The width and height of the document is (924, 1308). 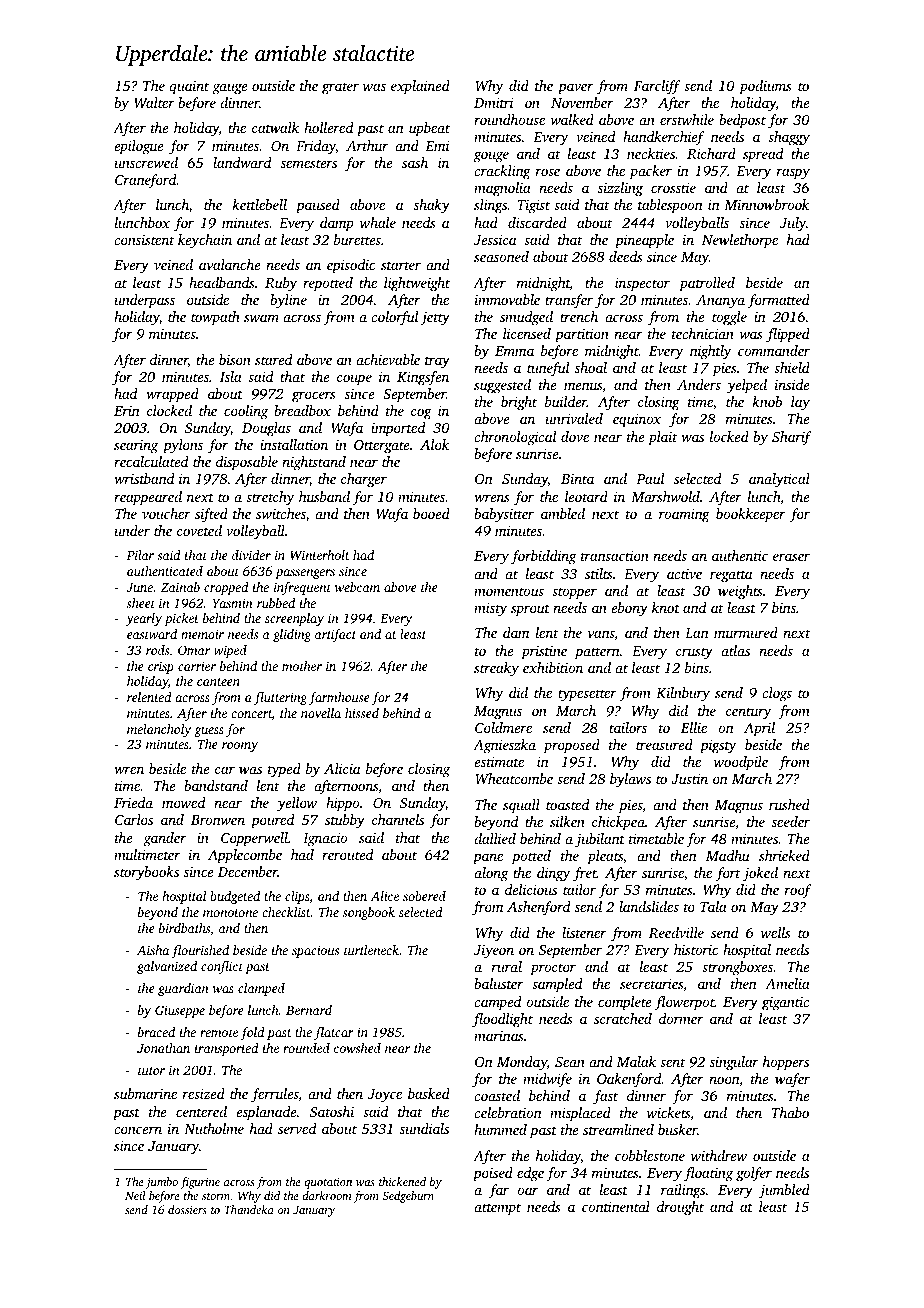 I want to click on passengers, so click(x=305, y=574).
